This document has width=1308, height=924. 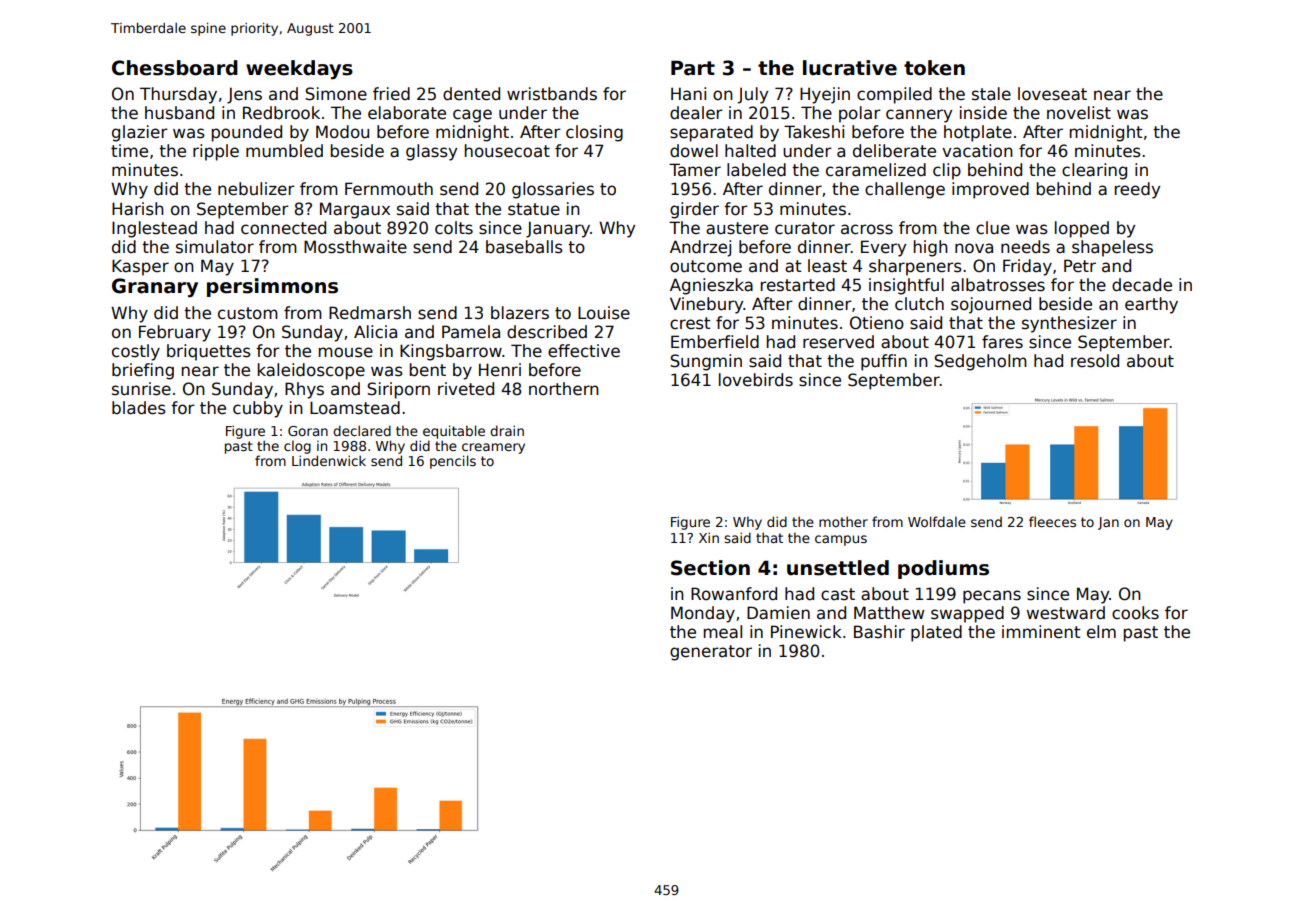 I want to click on generator, so click(x=711, y=653).
